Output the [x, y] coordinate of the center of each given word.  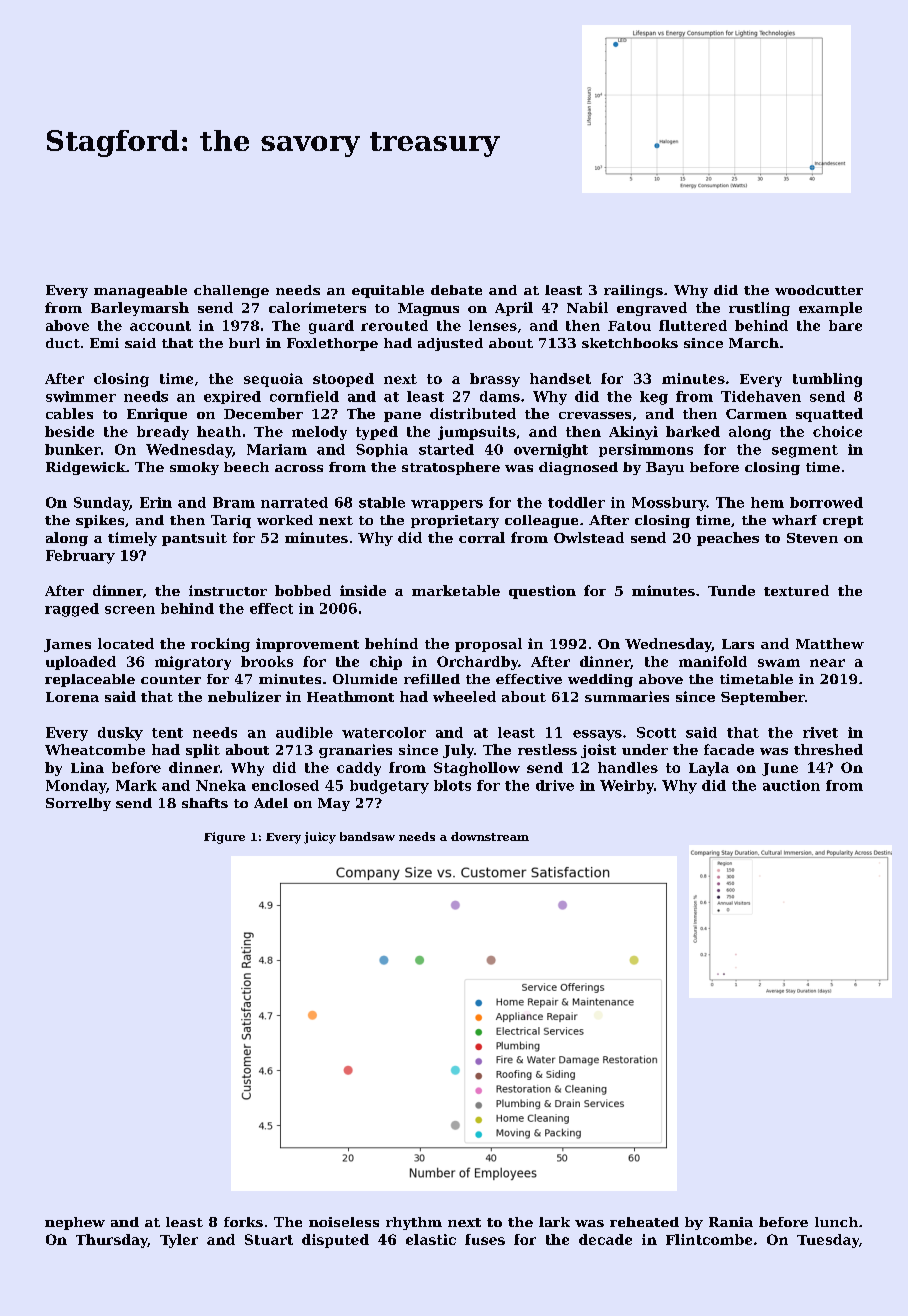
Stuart [269, 1239]
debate [456, 290]
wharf [794, 520]
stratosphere [451, 468]
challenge [231, 291]
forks [243, 1222]
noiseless [344, 1222]
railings [633, 291]
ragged [72, 610]
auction [791, 785]
